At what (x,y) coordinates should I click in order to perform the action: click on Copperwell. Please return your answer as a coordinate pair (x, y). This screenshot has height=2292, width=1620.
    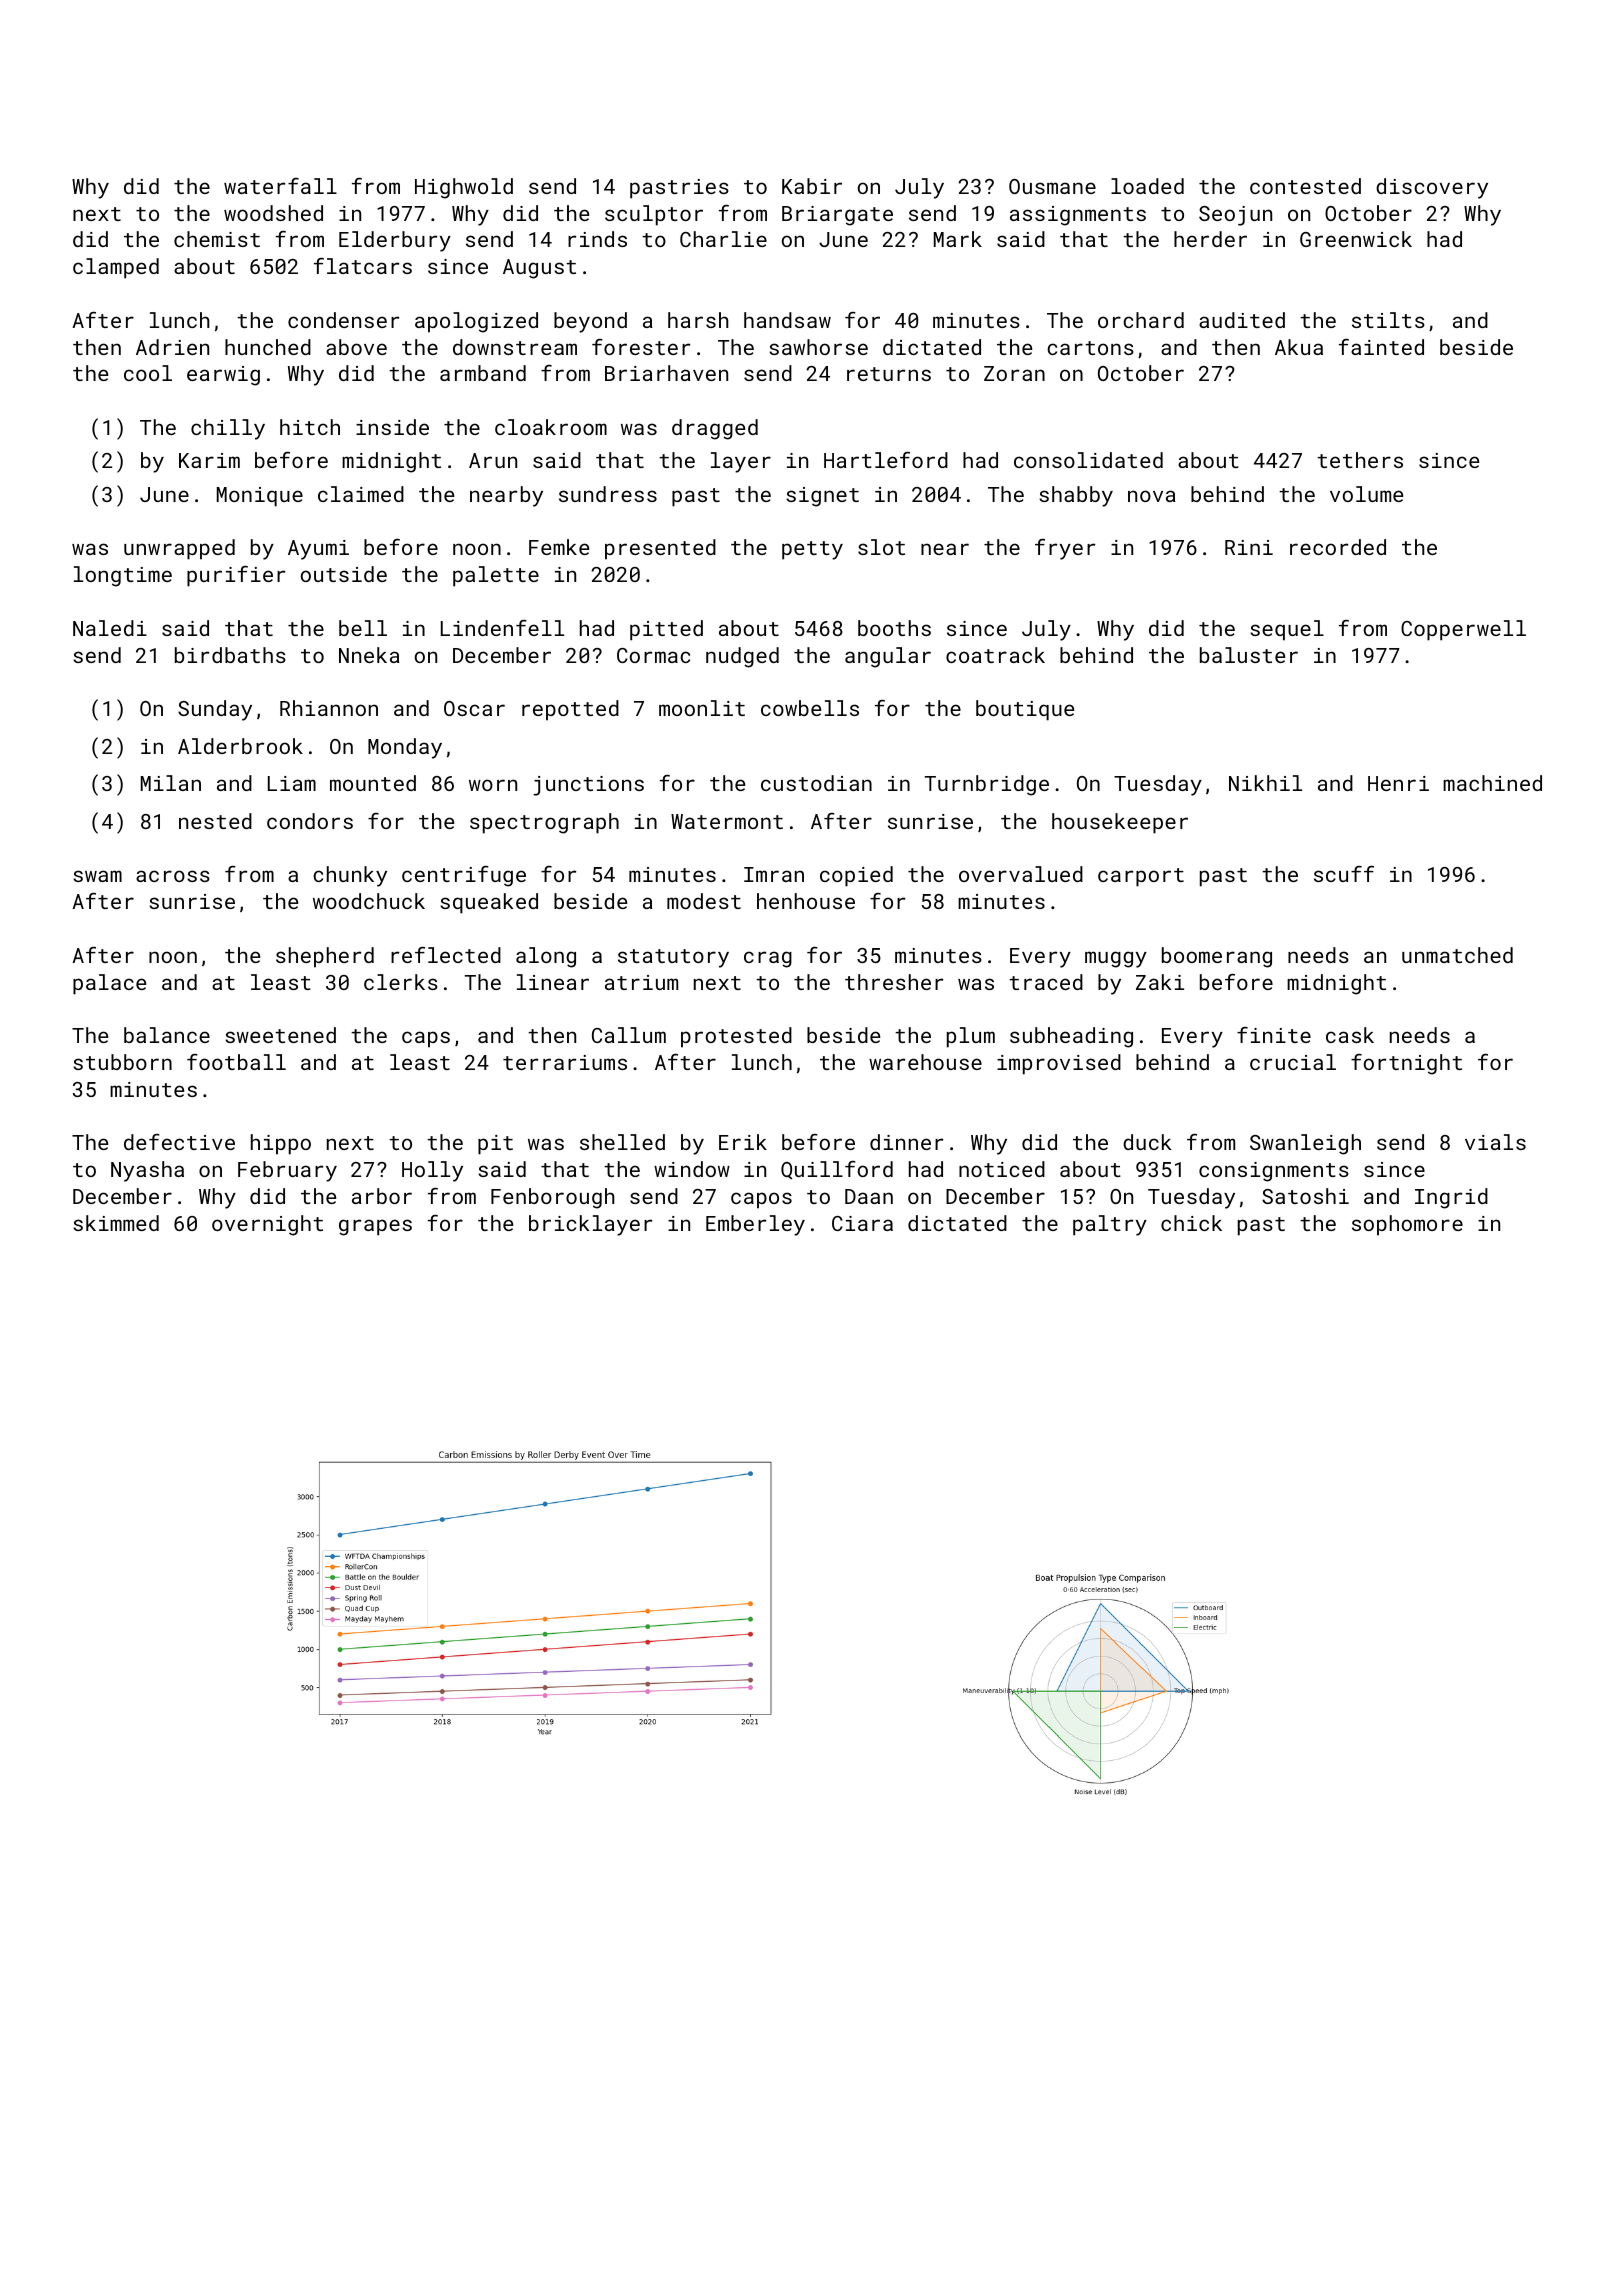
    Looking at the image, I should click on (1463, 630).
